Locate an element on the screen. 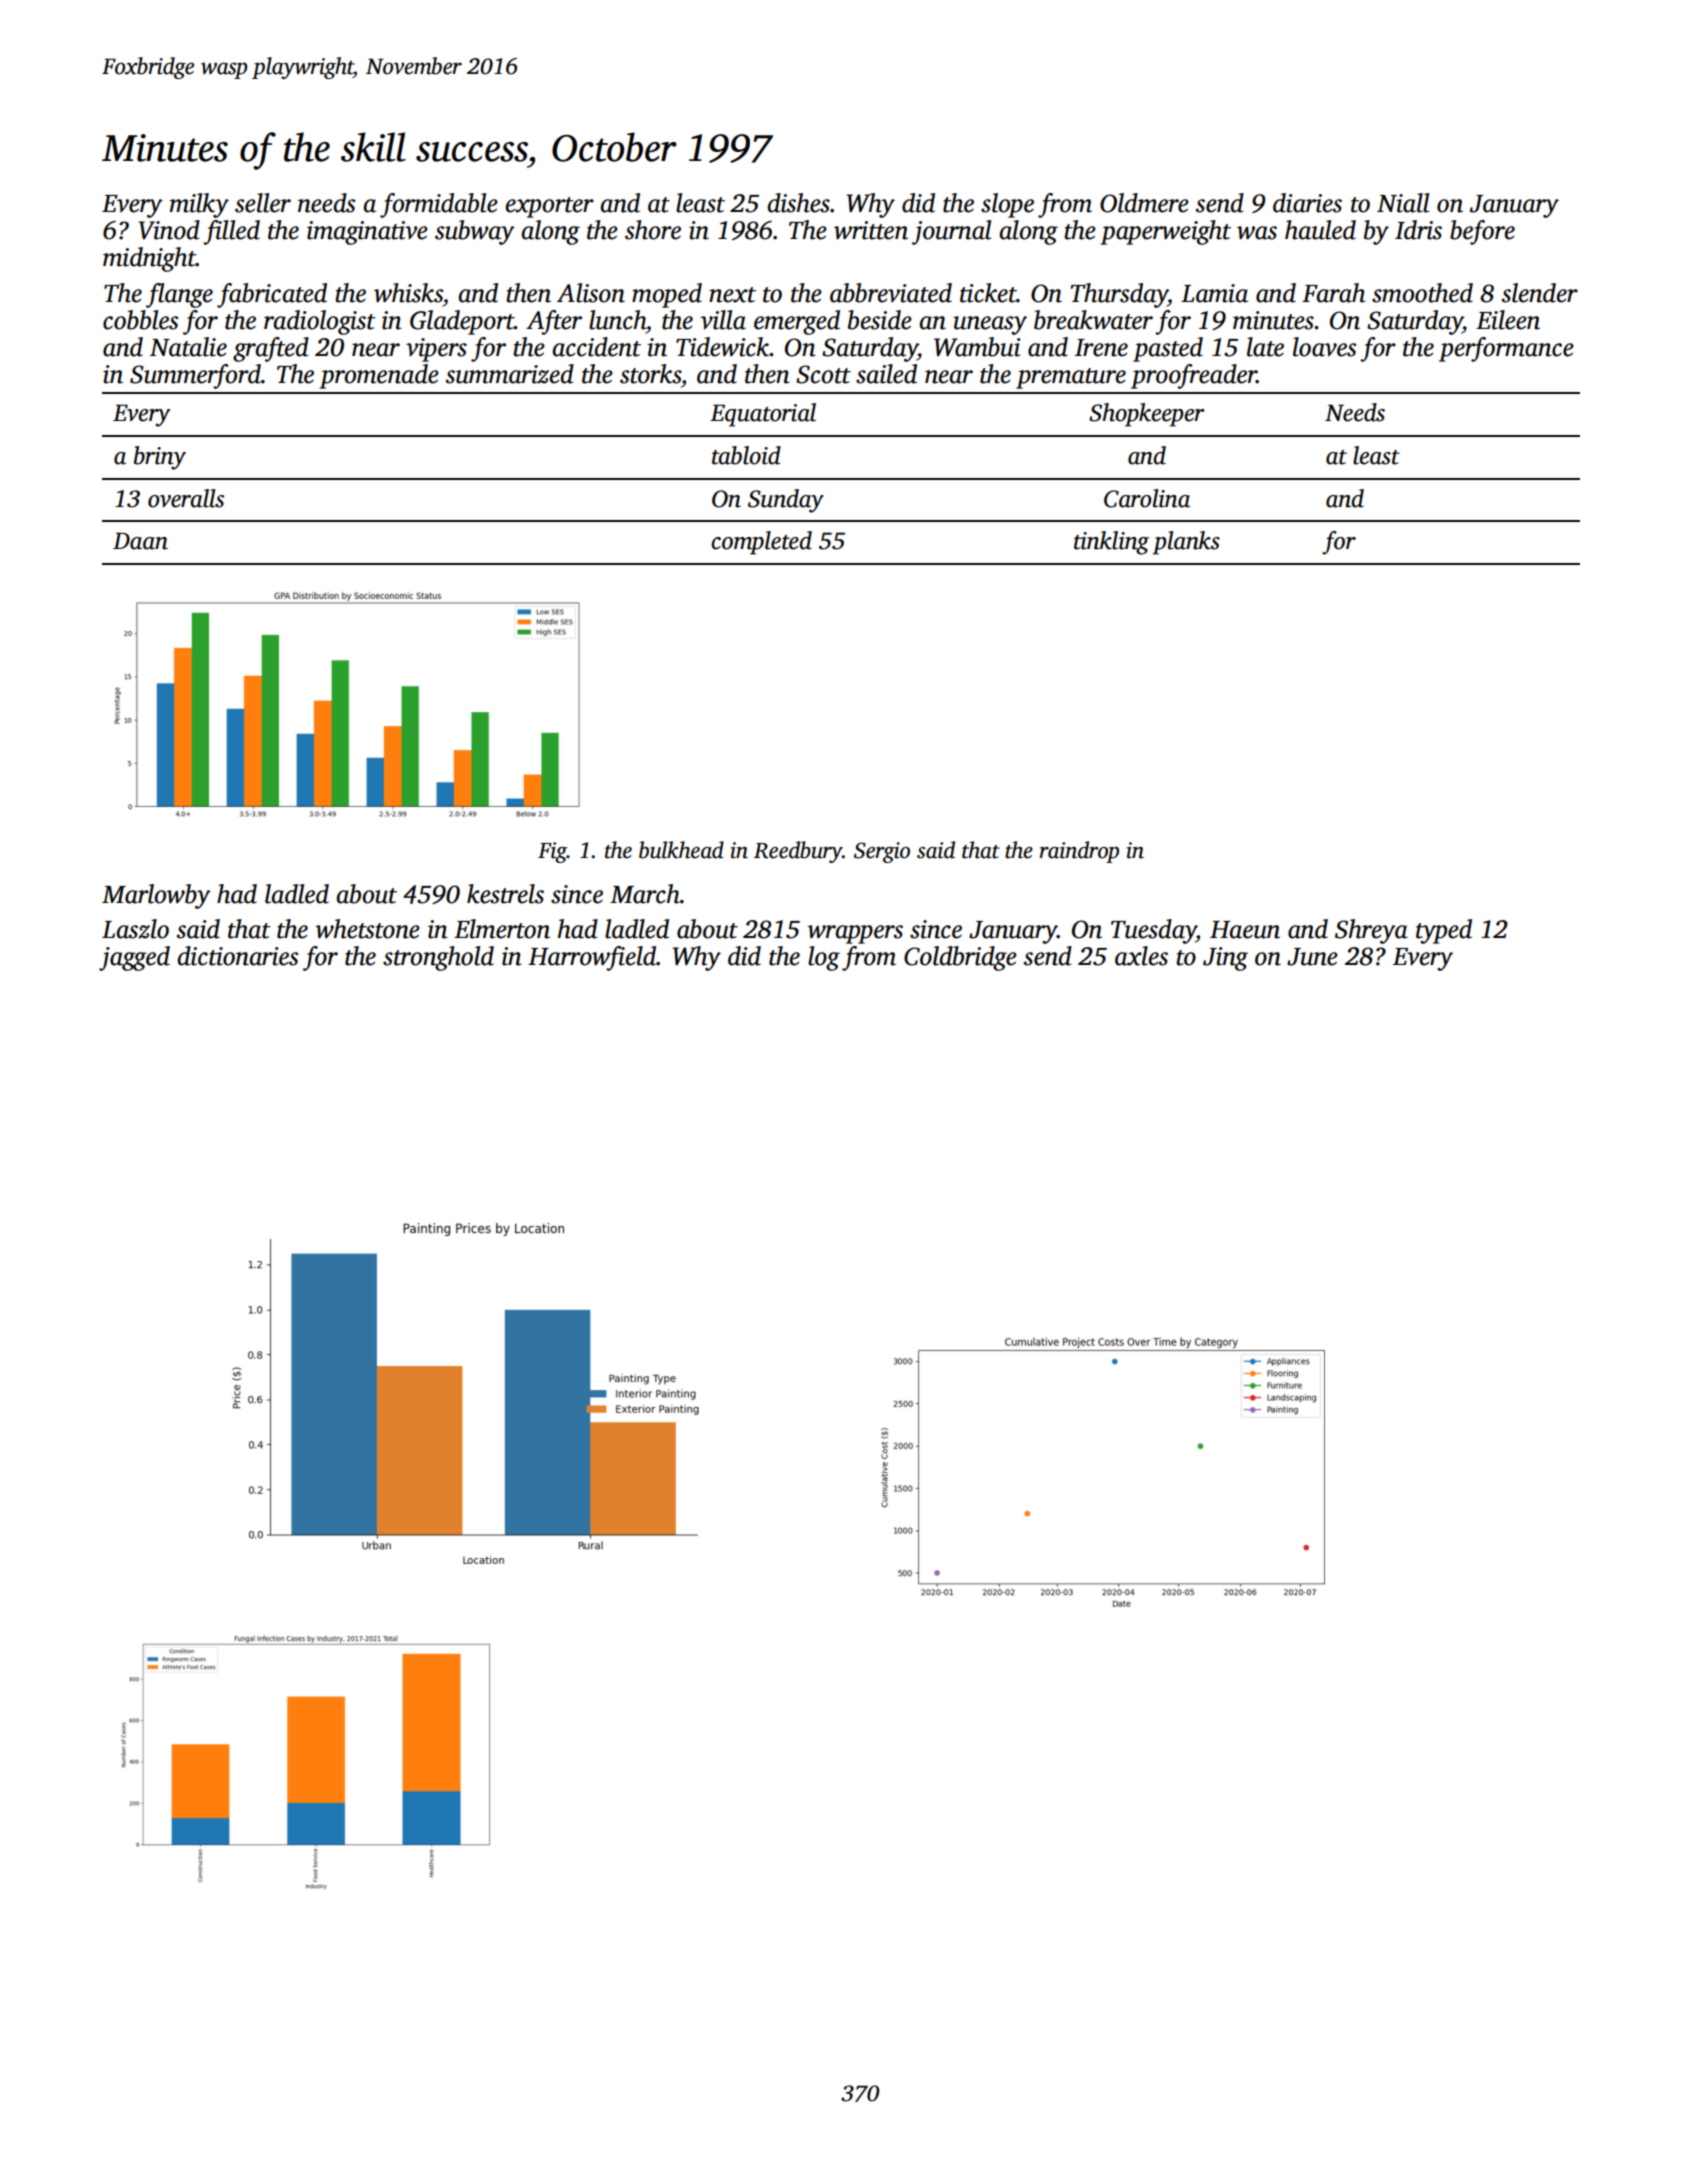 This screenshot has width=1683, height=2178. tabloid is located at coordinates (746, 455).
